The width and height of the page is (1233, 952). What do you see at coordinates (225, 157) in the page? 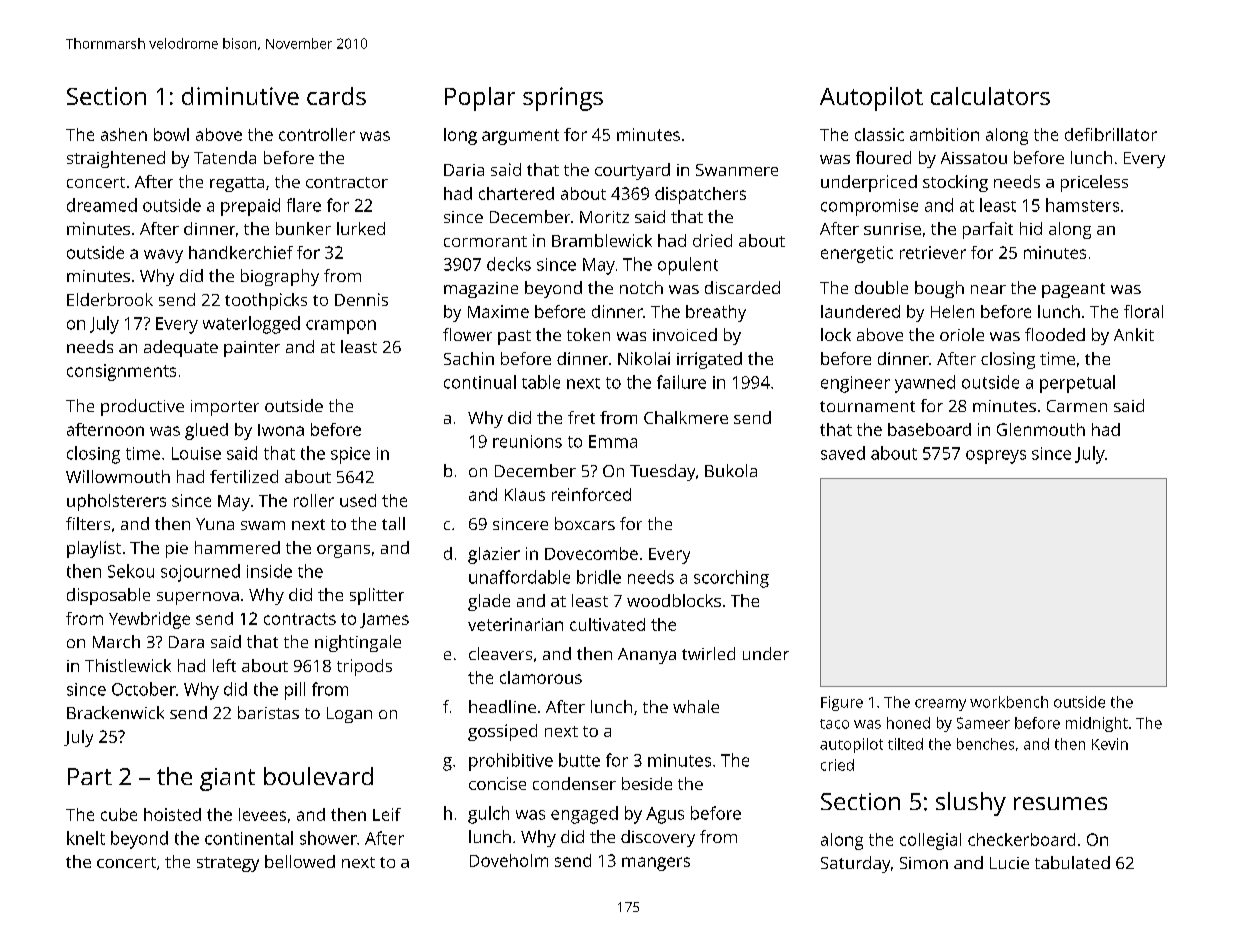
I see `Tatenda` at bounding box center [225, 157].
